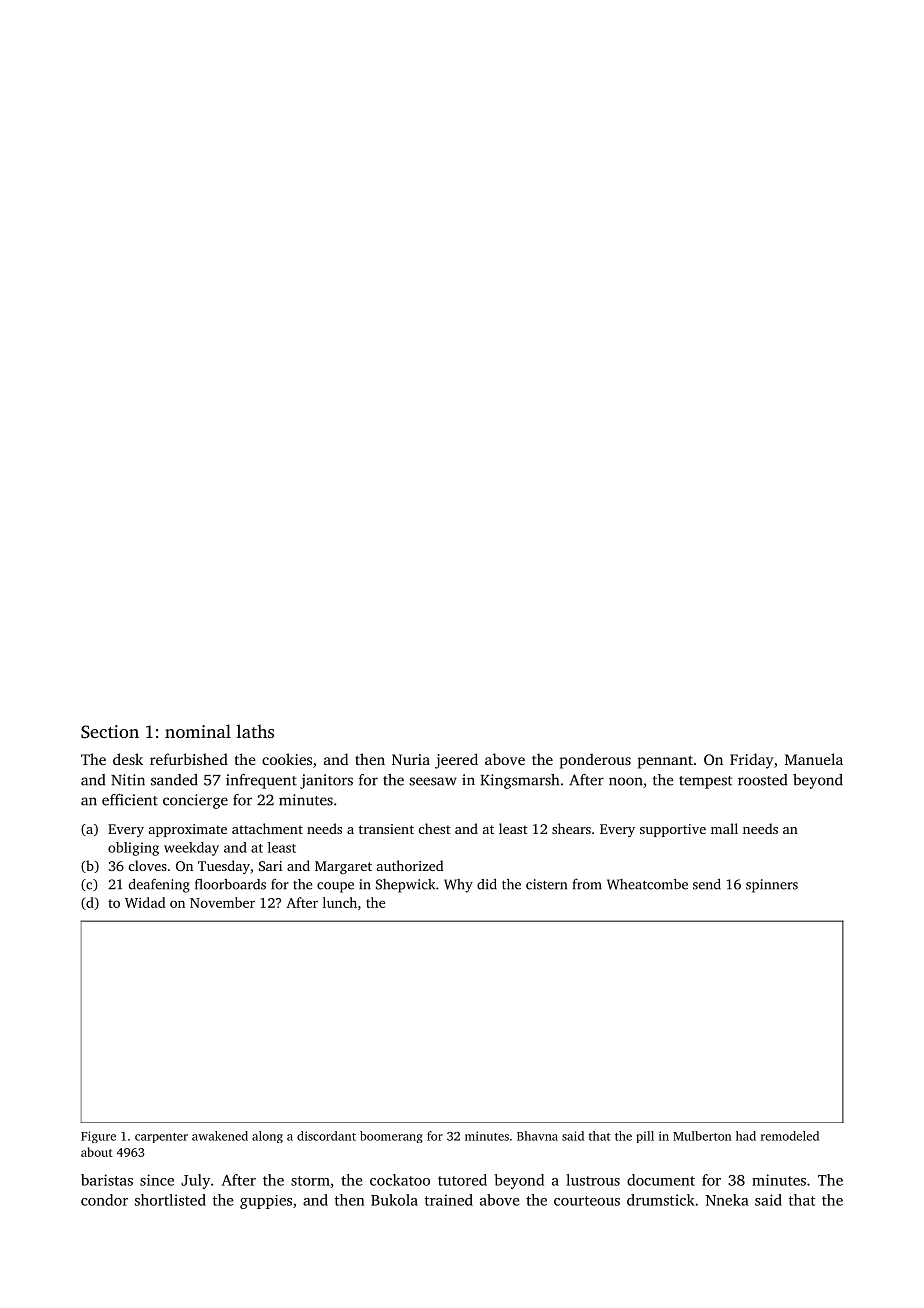 The width and height of the screenshot is (924, 1308). Describe the element at coordinates (145, 902) in the screenshot. I see `Widad` at that location.
